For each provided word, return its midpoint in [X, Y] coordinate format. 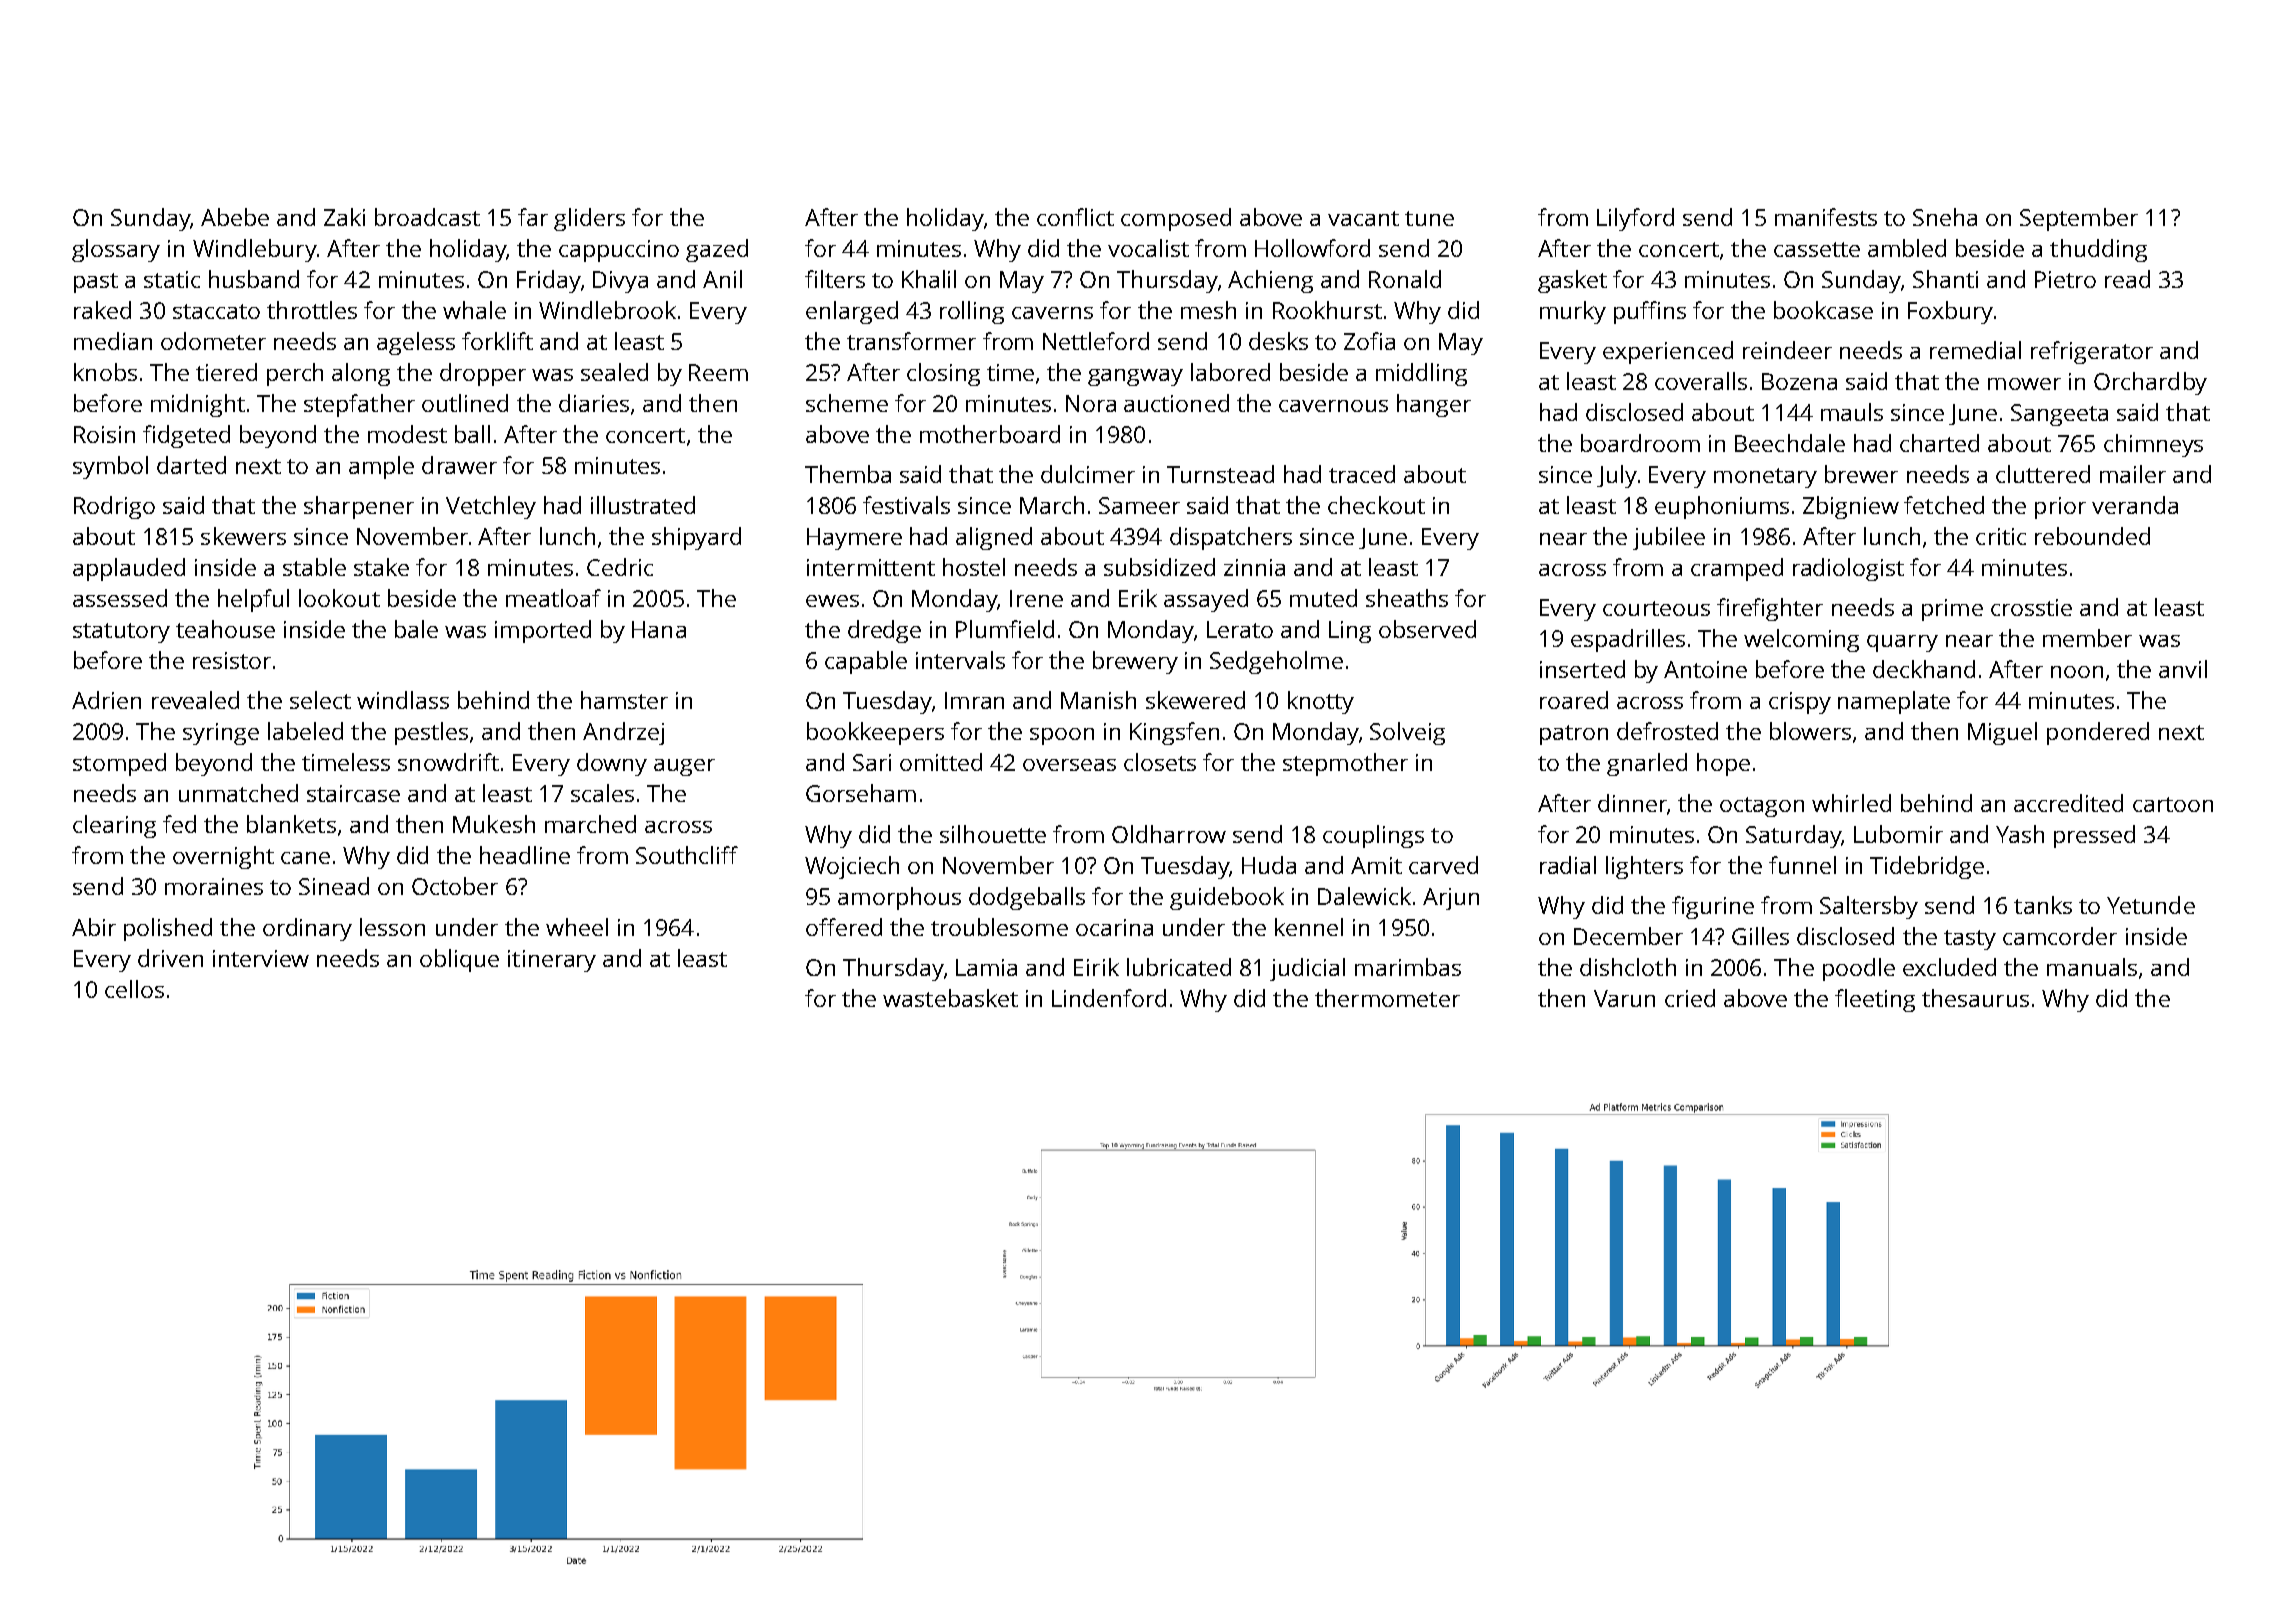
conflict [1075, 217]
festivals [906, 505]
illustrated [643, 505]
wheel [577, 927]
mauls [1852, 412]
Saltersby [1869, 907]
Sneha [1945, 217]
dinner [1632, 803]
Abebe [235, 217]
